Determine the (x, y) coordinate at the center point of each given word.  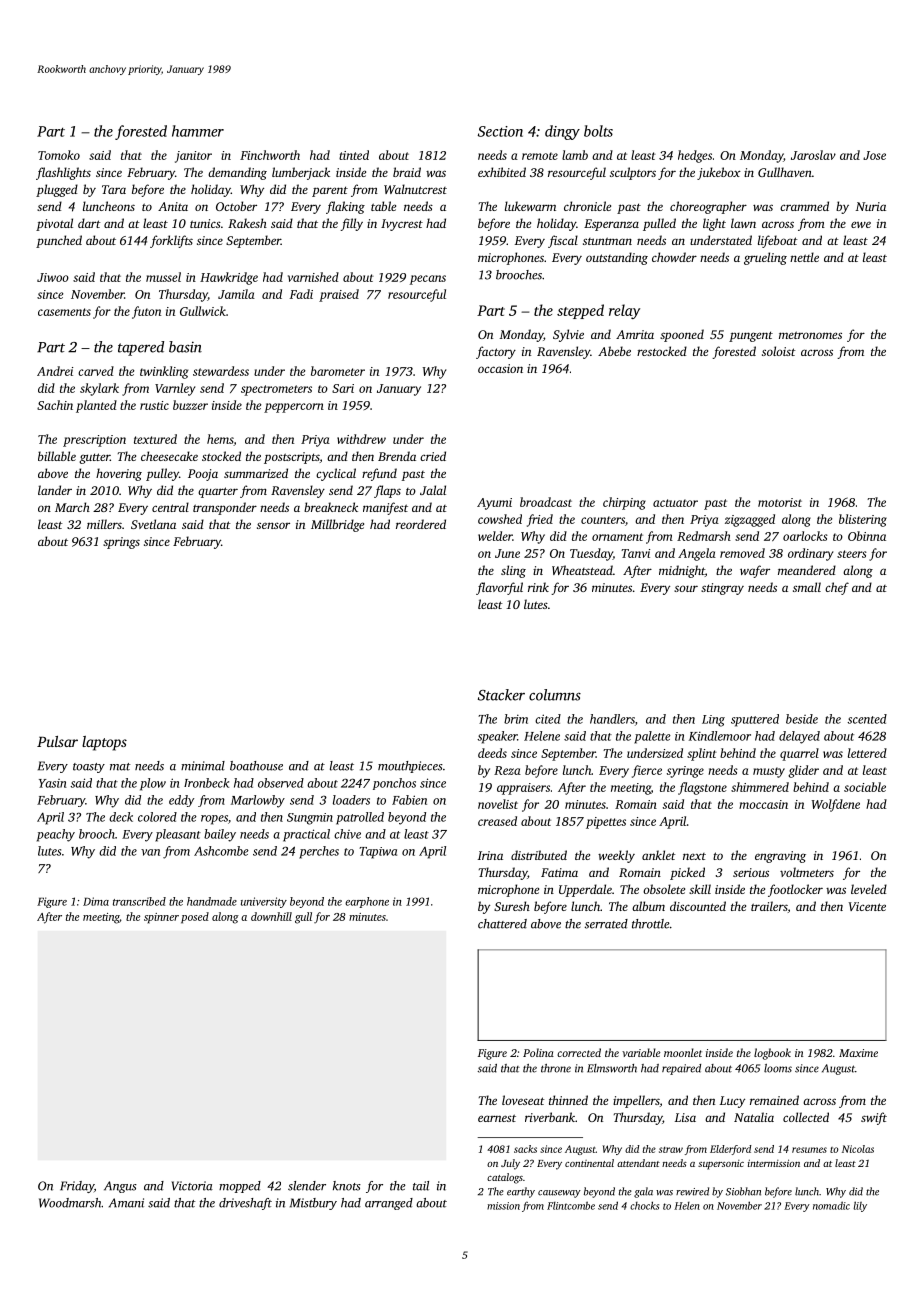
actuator (675, 503)
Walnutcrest (415, 189)
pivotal (54, 224)
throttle (651, 924)
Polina (538, 1052)
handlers (612, 719)
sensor (273, 525)
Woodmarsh (70, 1203)
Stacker (501, 695)
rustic (154, 405)
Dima (96, 901)
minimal (203, 766)
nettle (804, 257)
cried (433, 456)
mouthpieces (410, 767)
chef (837, 588)
